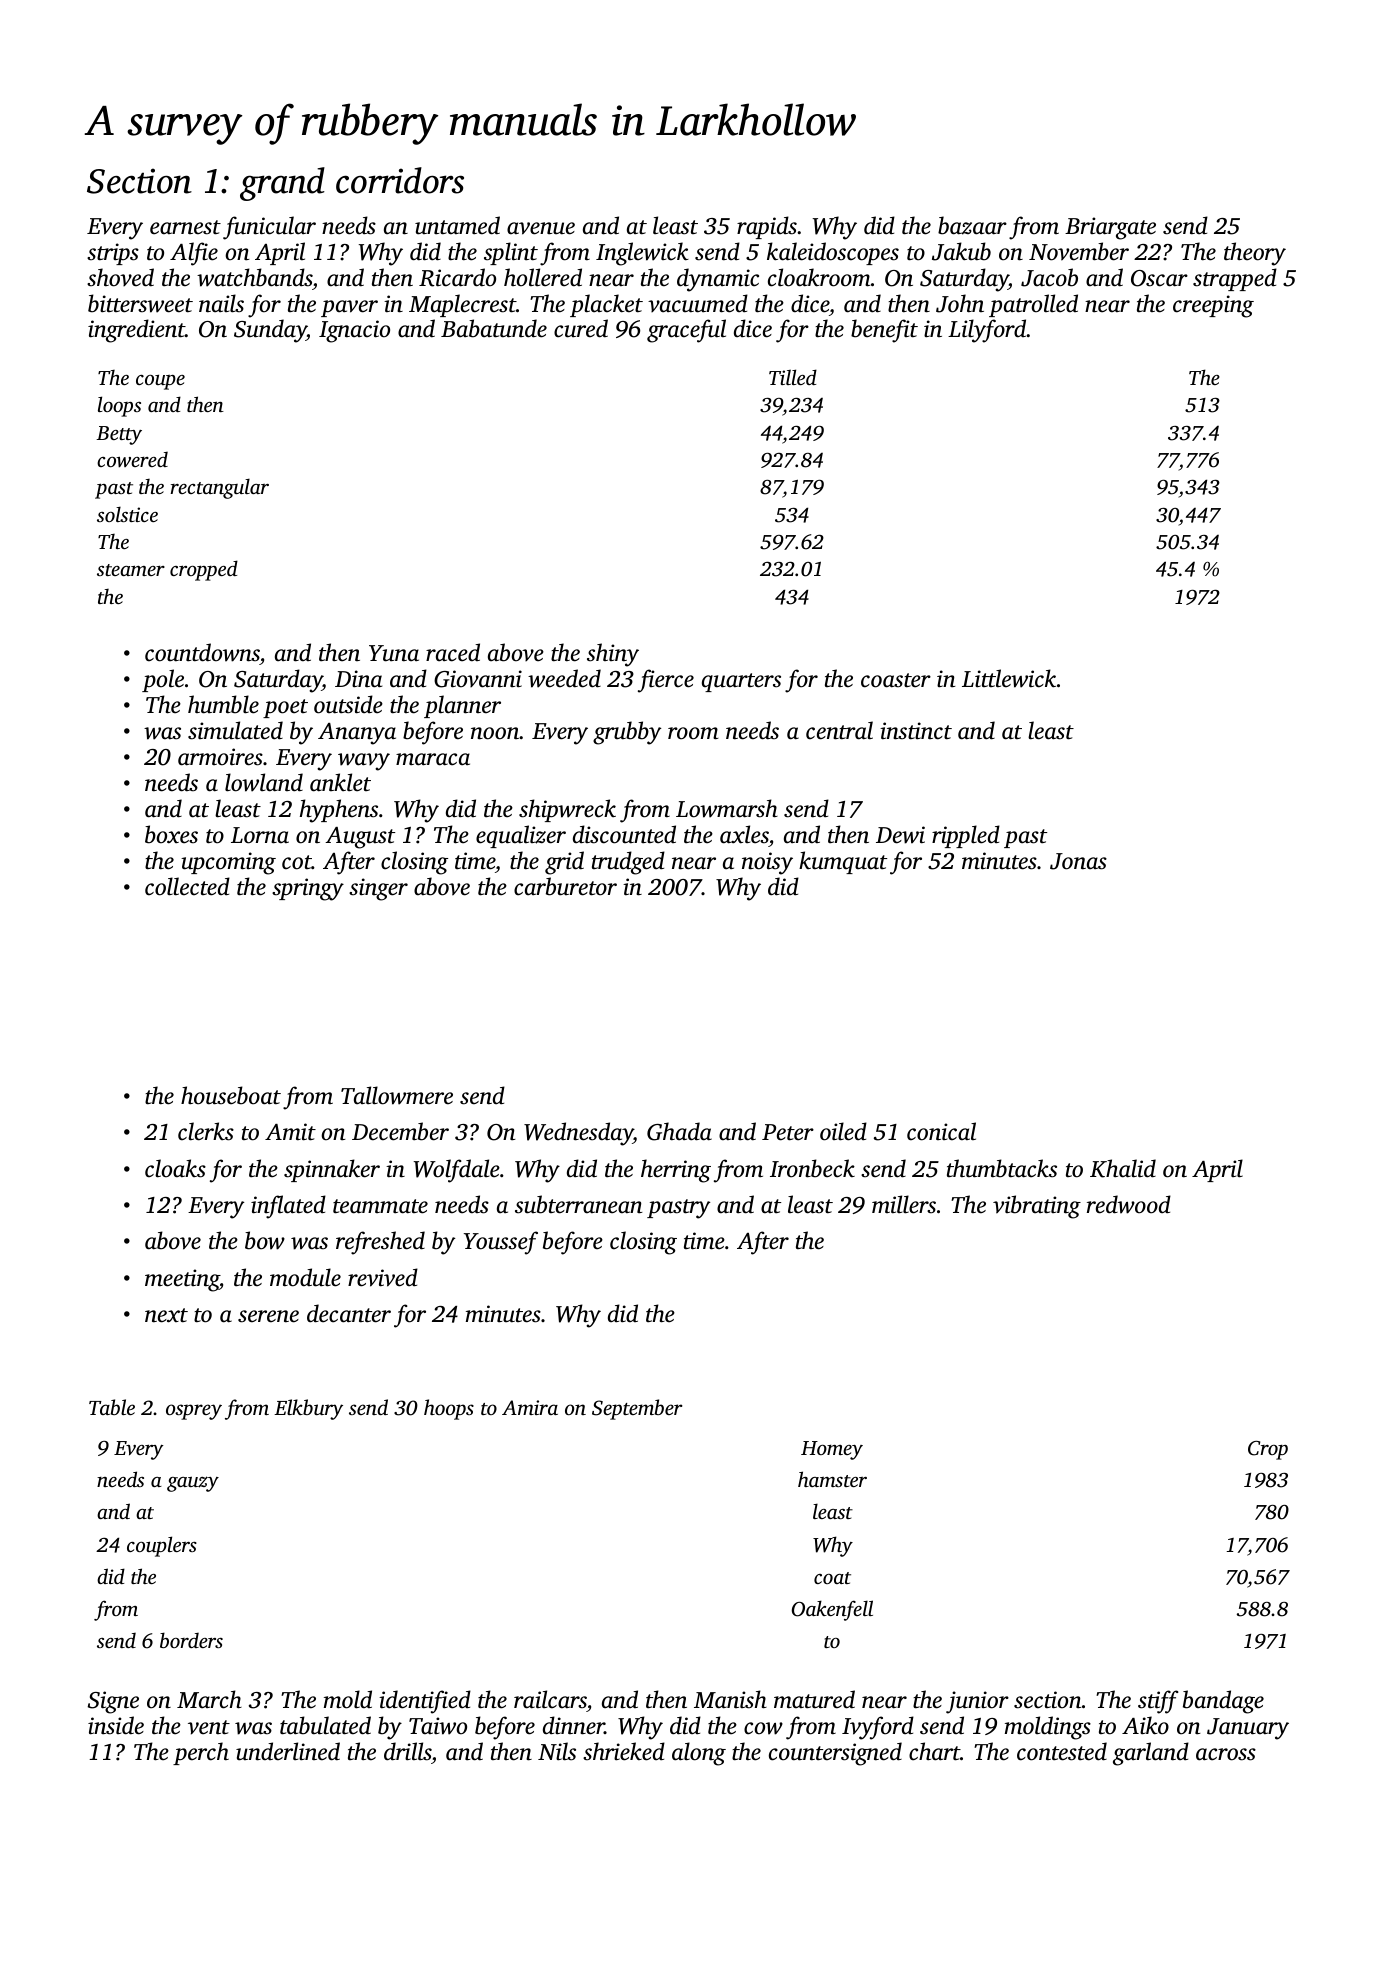 Image resolution: width=1386 pixels, height=1969 pixels. I want to click on August, so click(360, 838).
